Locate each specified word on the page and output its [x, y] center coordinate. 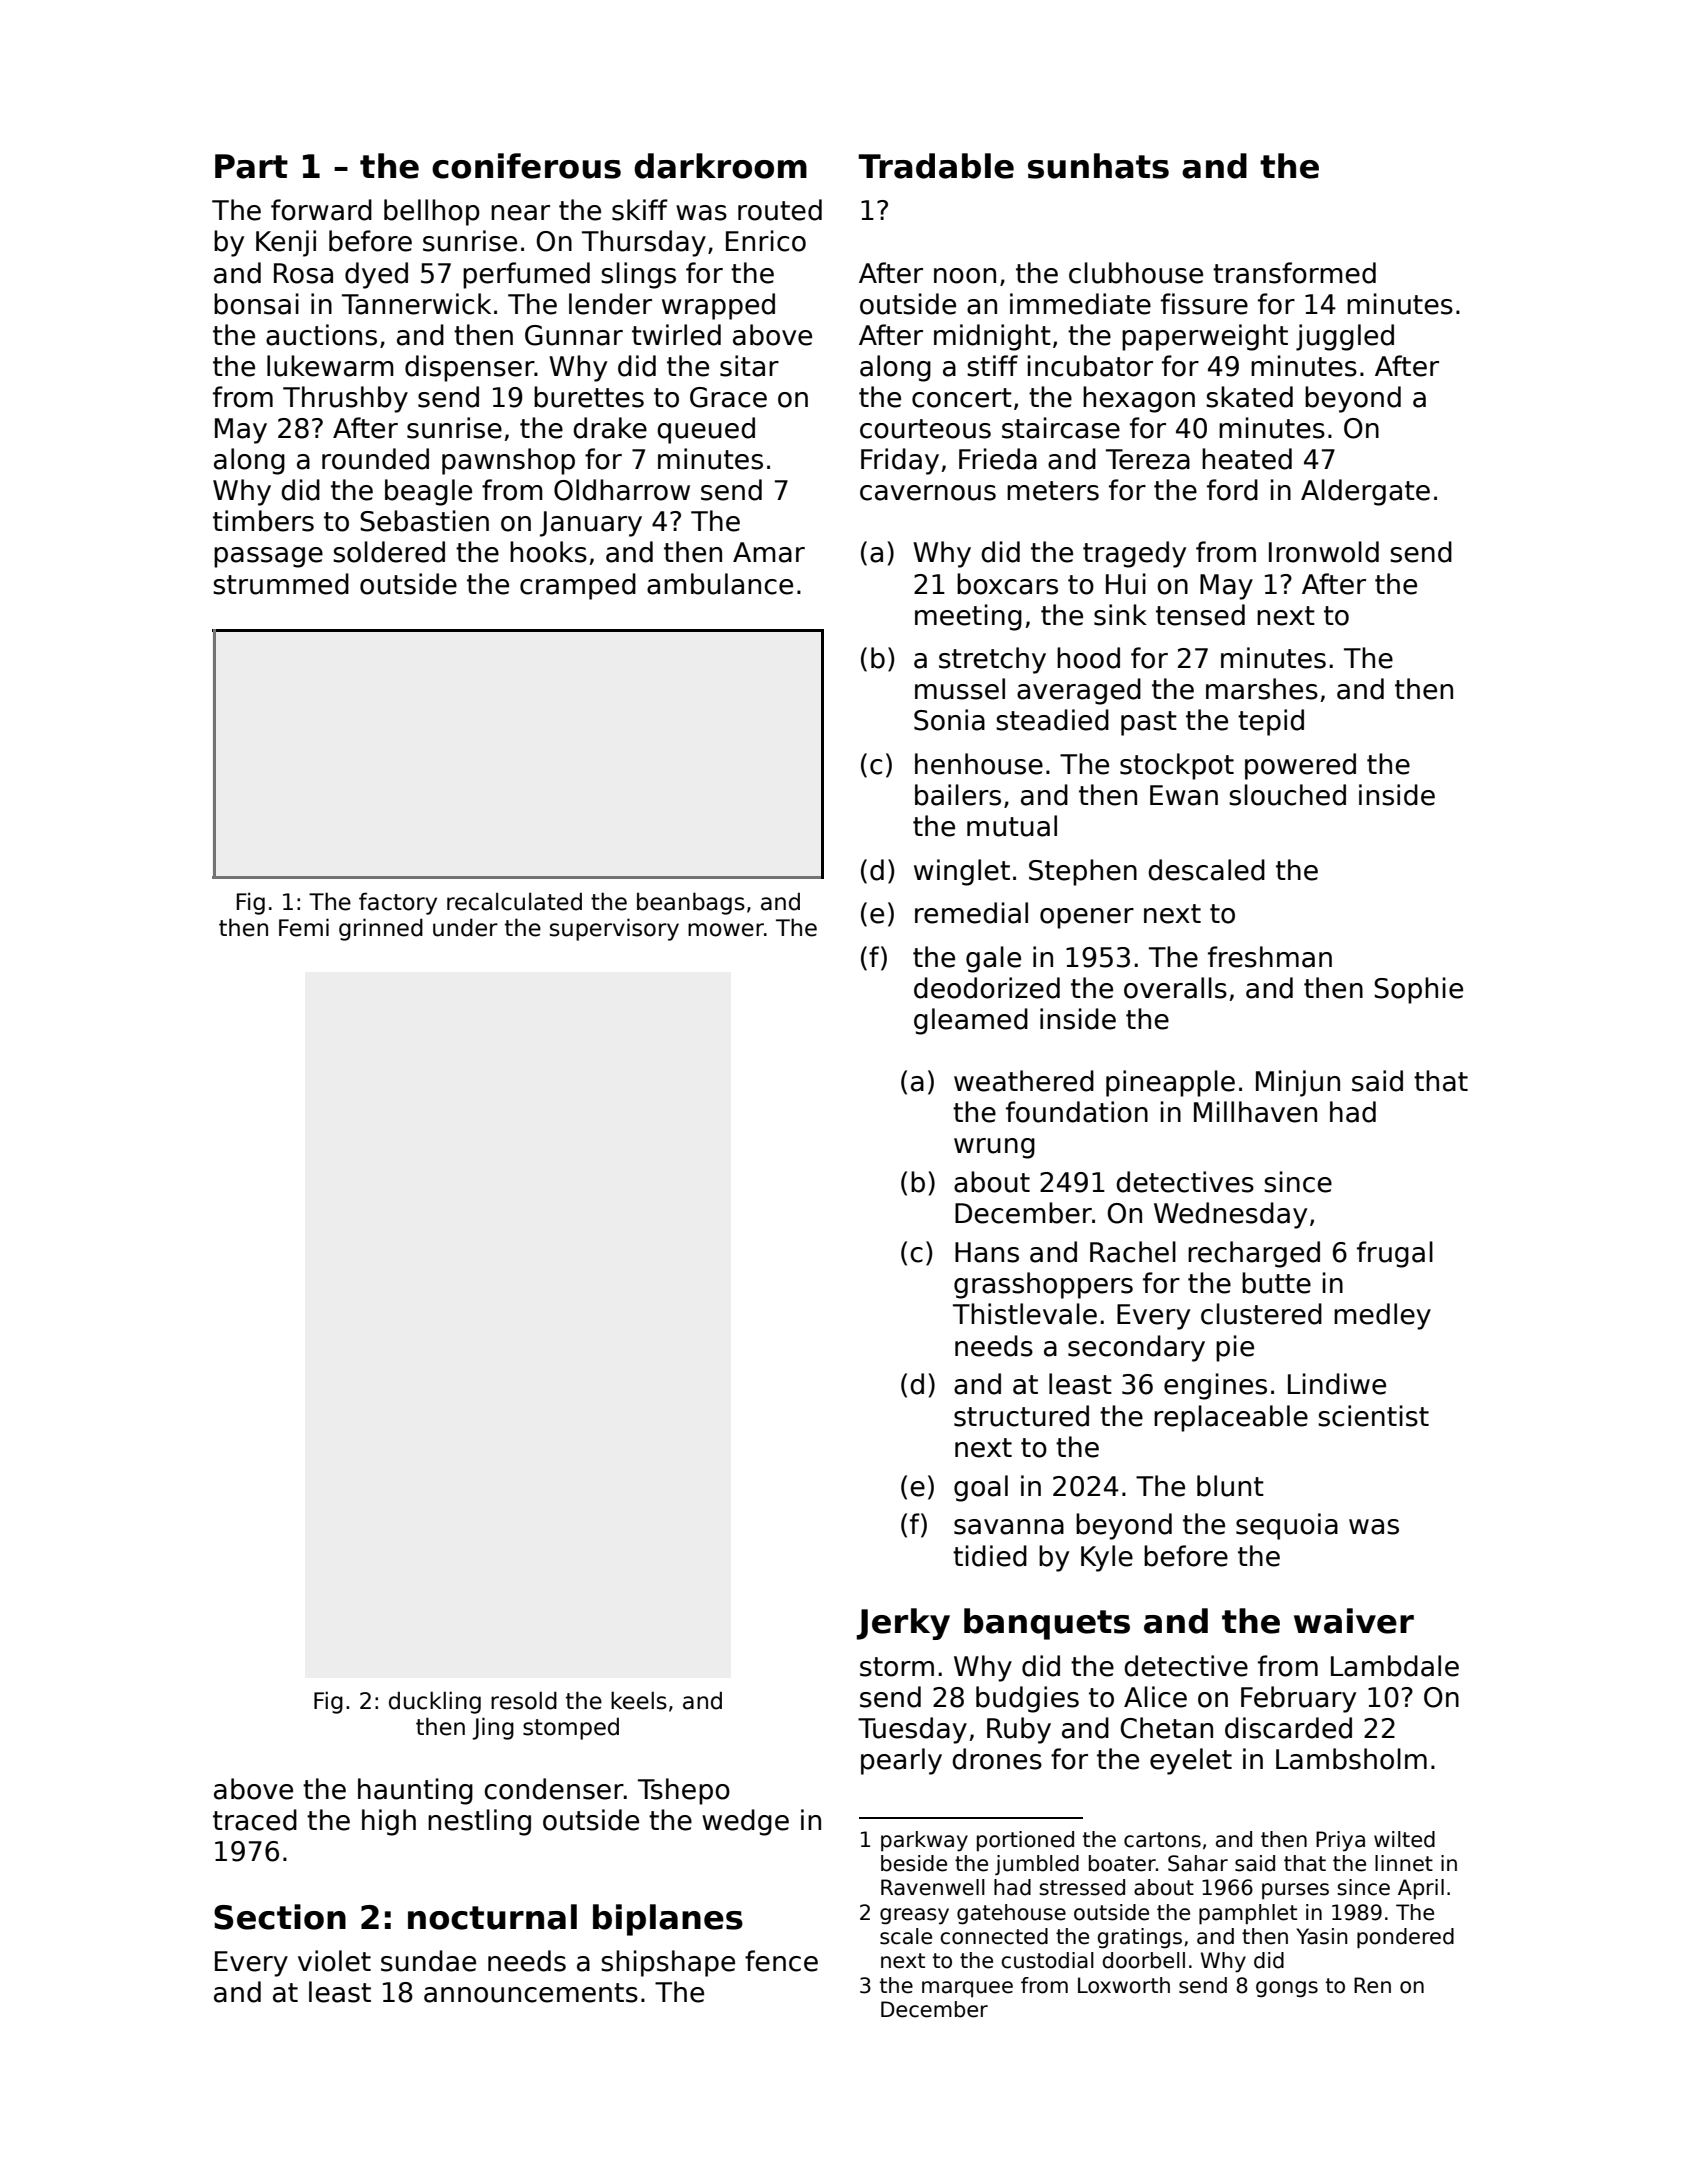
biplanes [668, 1920]
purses [1295, 1891]
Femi [304, 927]
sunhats [1098, 166]
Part [251, 166]
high [389, 1822]
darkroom [720, 166]
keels [639, 1700]
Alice [1155, 1697]
